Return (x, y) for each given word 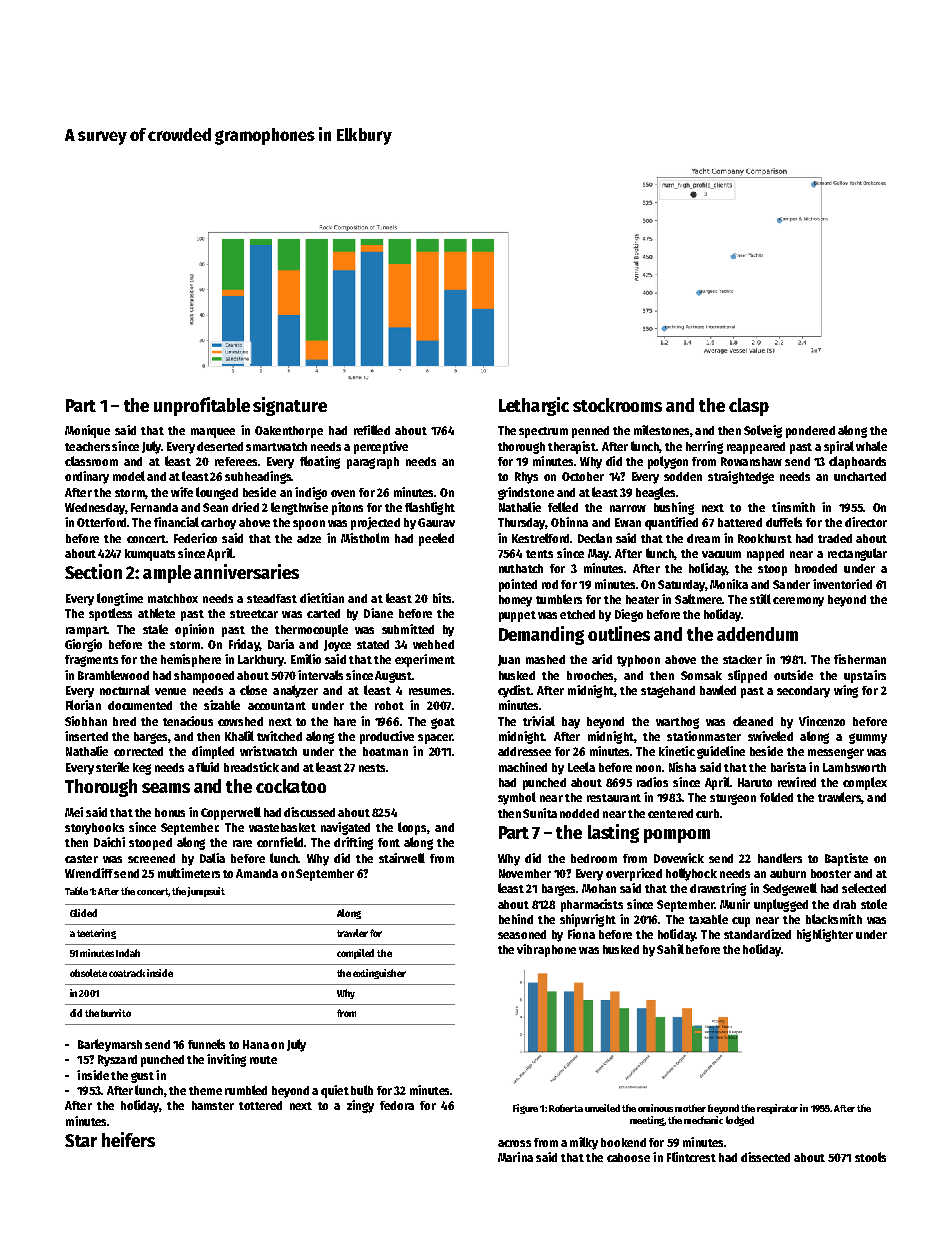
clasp (749, 407)
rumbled (246, 1090)
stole (874, 904)
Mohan (599, 888)
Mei (74, 812)
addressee (524, 751)
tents (539, 554)
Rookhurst (765, 538)
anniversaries (246, 571)
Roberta (566, 1108)
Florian (83, 705)
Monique (87, 431)
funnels (206, 1044)
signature (290, 406)
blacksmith (834, 919)
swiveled (770, 736)
